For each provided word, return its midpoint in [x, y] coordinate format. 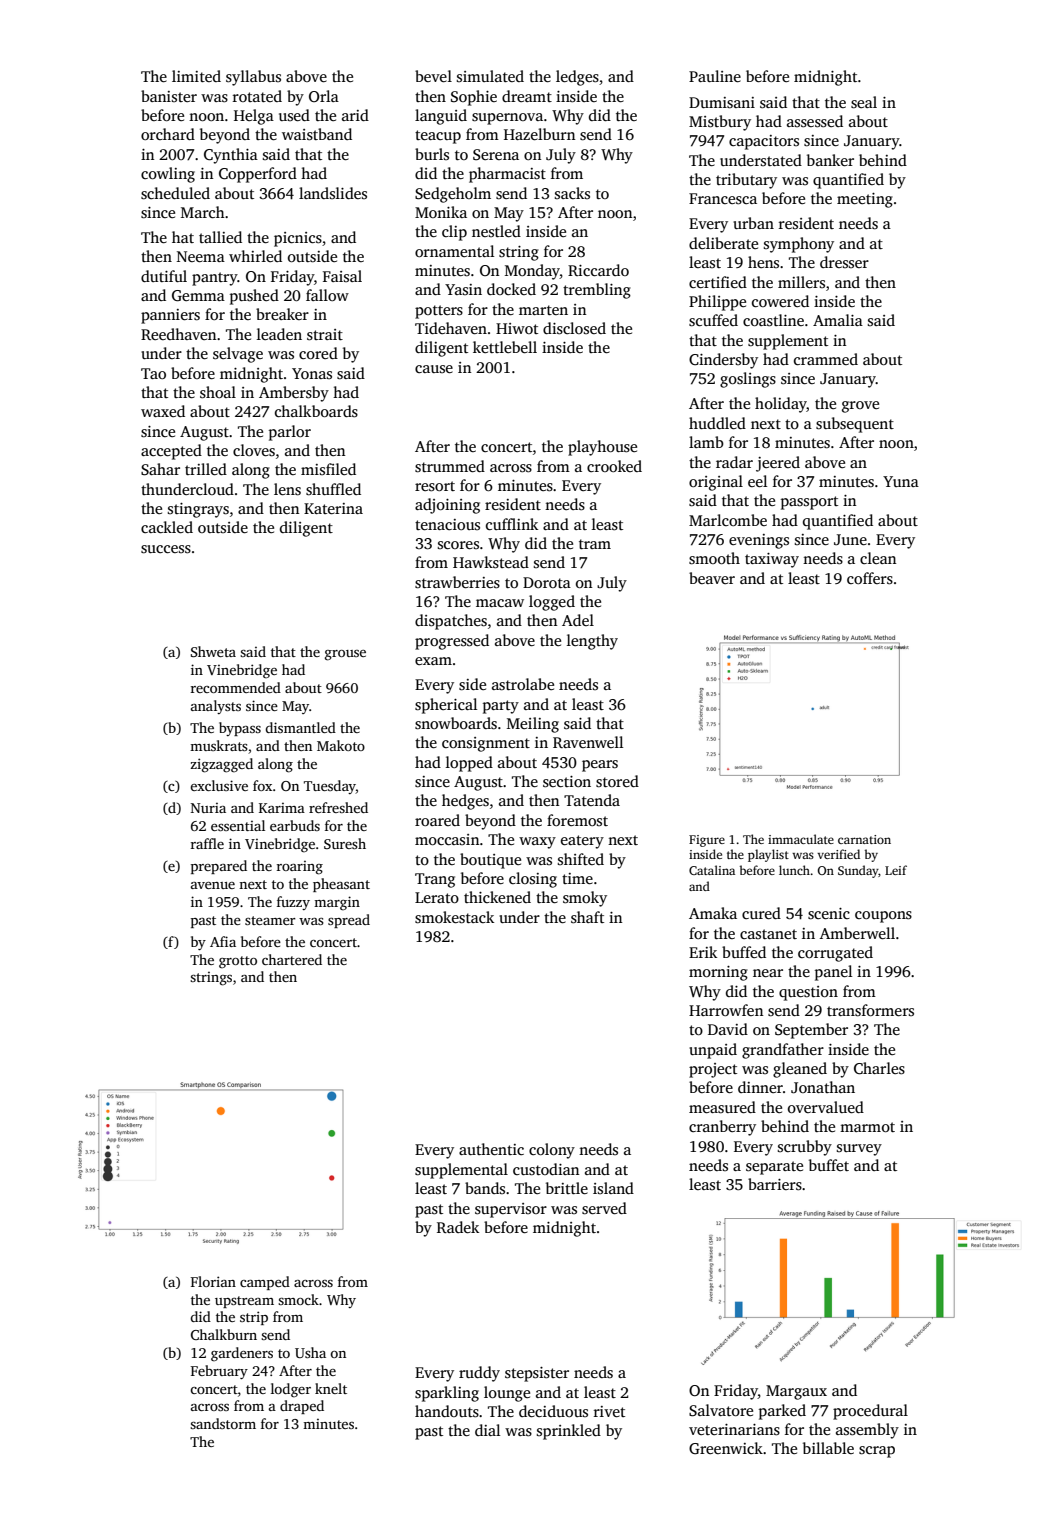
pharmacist [507, 175]
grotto [238, 962]
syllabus [253, 78]
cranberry [722, 1128]
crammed [826, 359]
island [613, 1188]
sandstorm [223, 1423]
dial [487, 1430]
